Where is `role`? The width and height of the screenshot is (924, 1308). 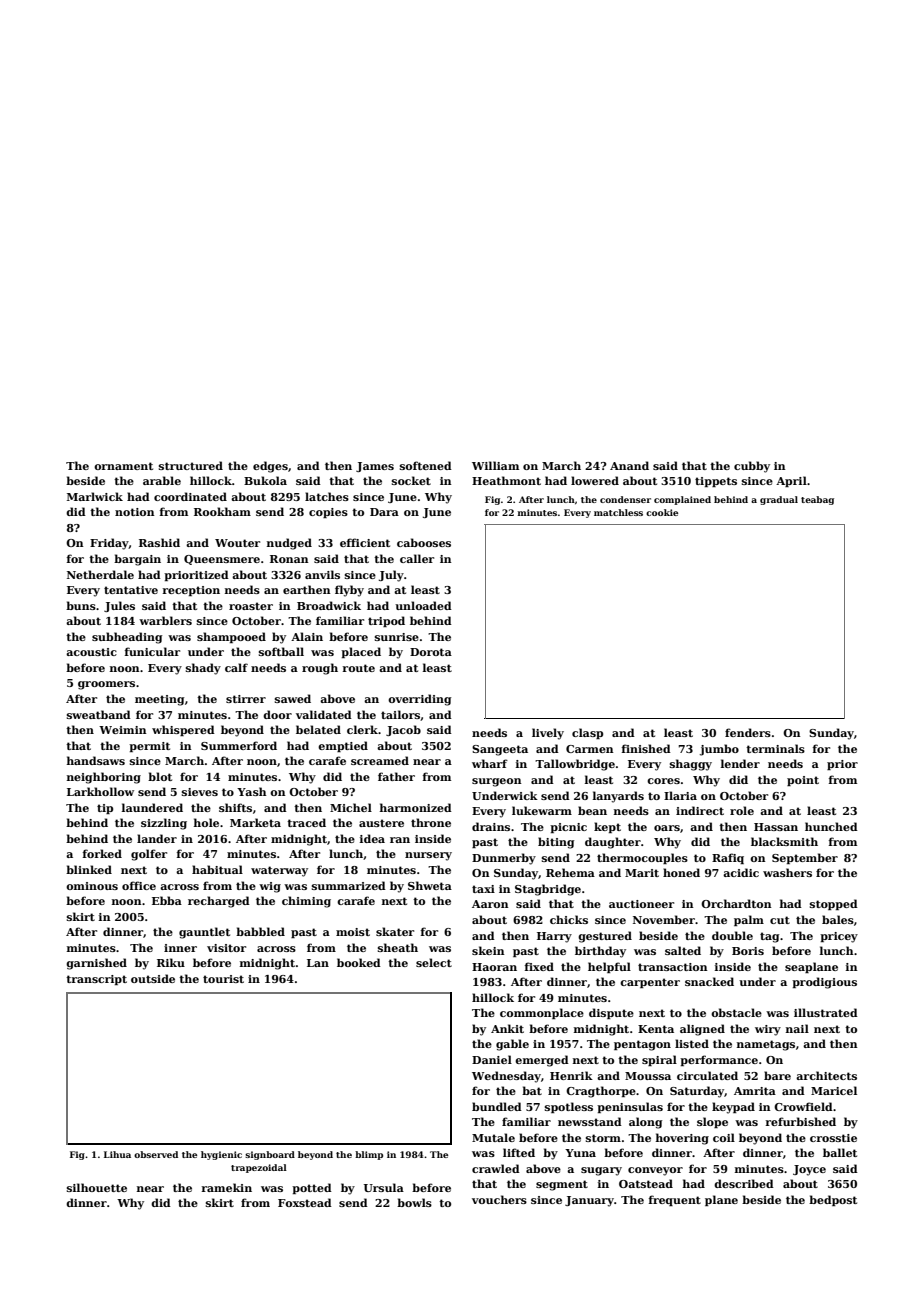
role is located at coordinates (742, 810).
